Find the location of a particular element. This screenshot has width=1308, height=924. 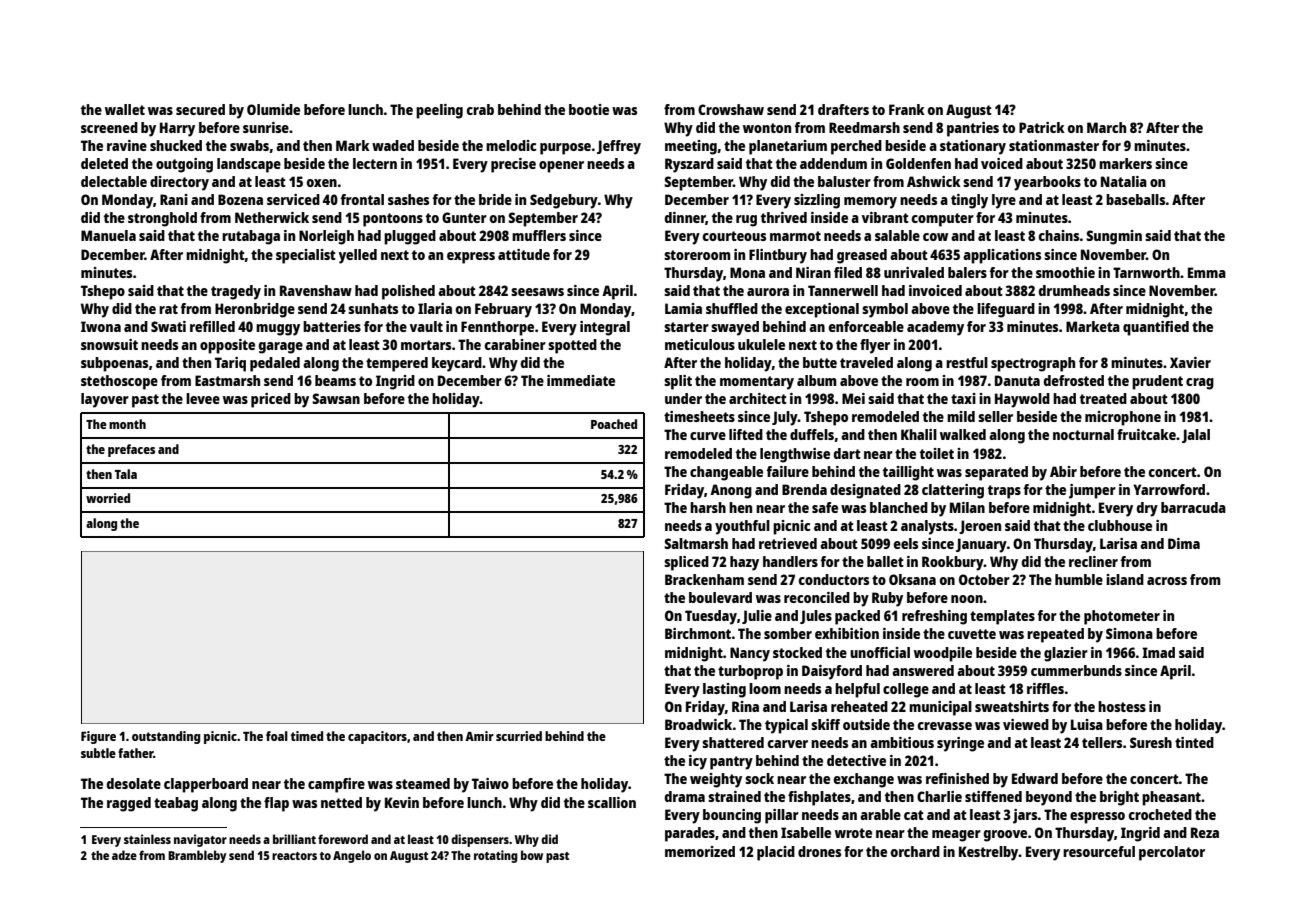

Taiwo is located at coordinates (490, 783).
